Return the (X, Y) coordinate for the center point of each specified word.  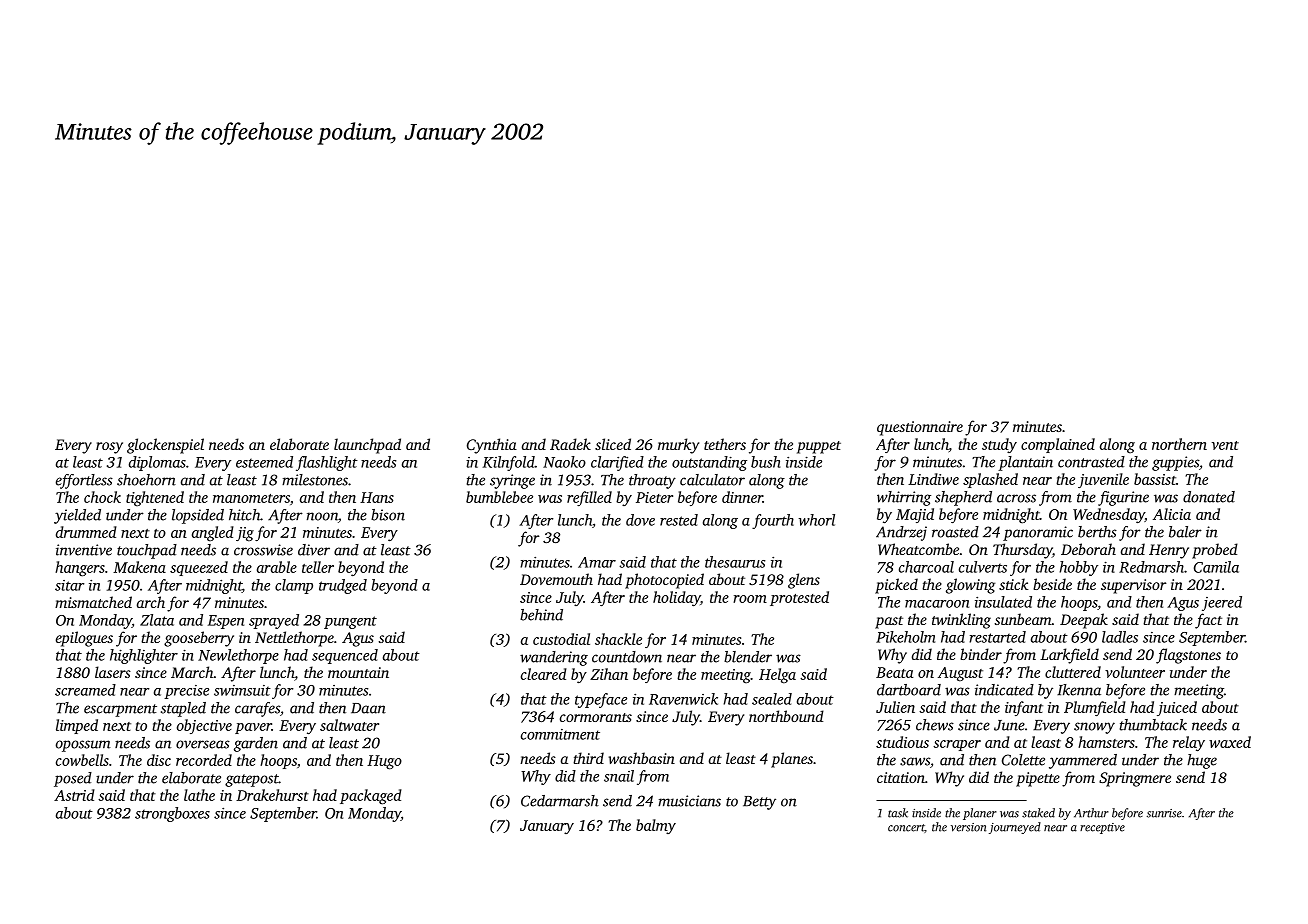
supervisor (1134, 586)
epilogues (84, 639)
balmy (656, 826)
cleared (544, 674)
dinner (742, 497)
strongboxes (172, 814)
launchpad (367, 446)
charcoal (926, 567)
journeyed (1015, 828)
